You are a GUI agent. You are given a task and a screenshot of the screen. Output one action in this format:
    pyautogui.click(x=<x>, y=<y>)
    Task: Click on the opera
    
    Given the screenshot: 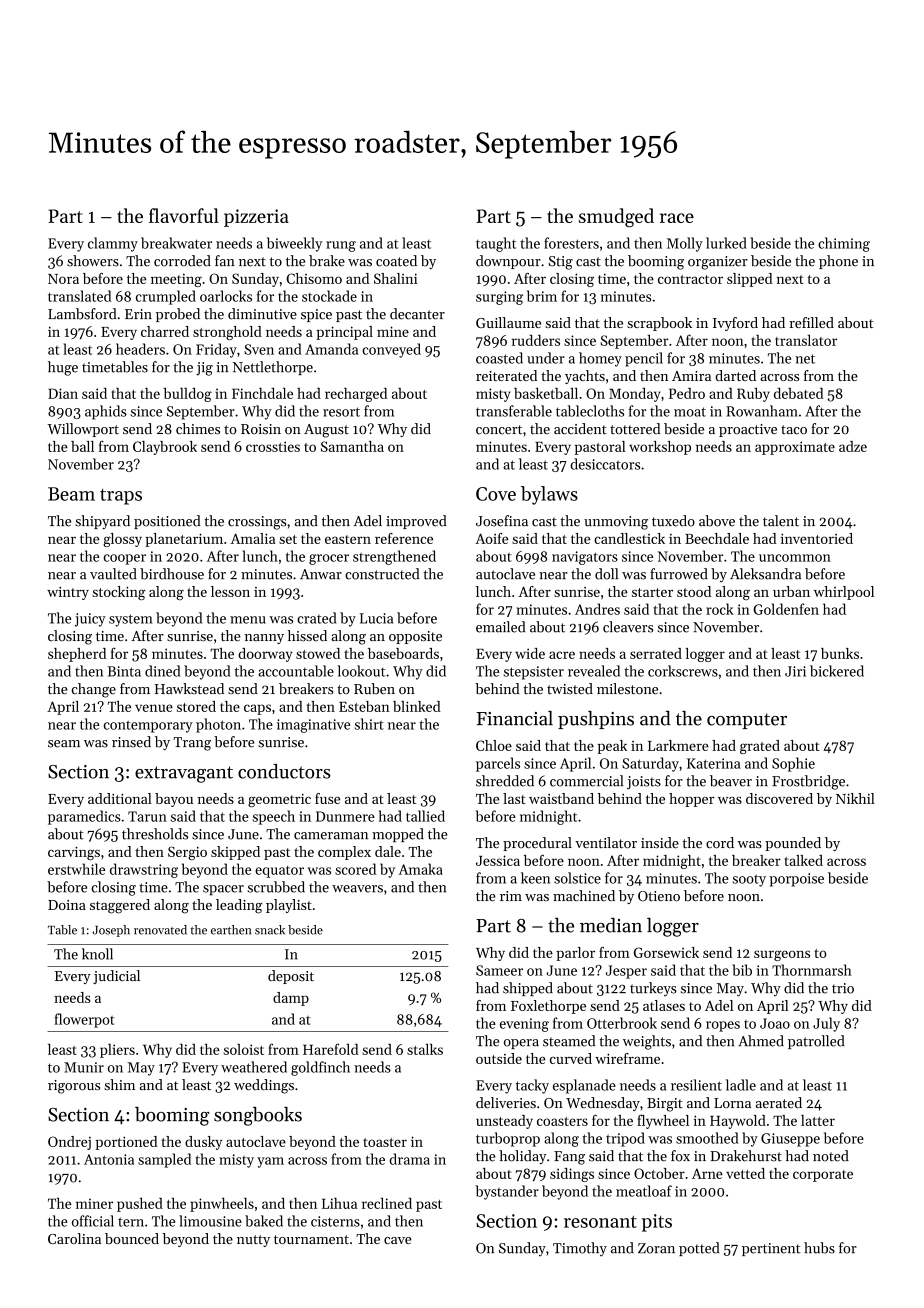 What is the action you would take?
    pyautogui.click(x=521, y=1044)
